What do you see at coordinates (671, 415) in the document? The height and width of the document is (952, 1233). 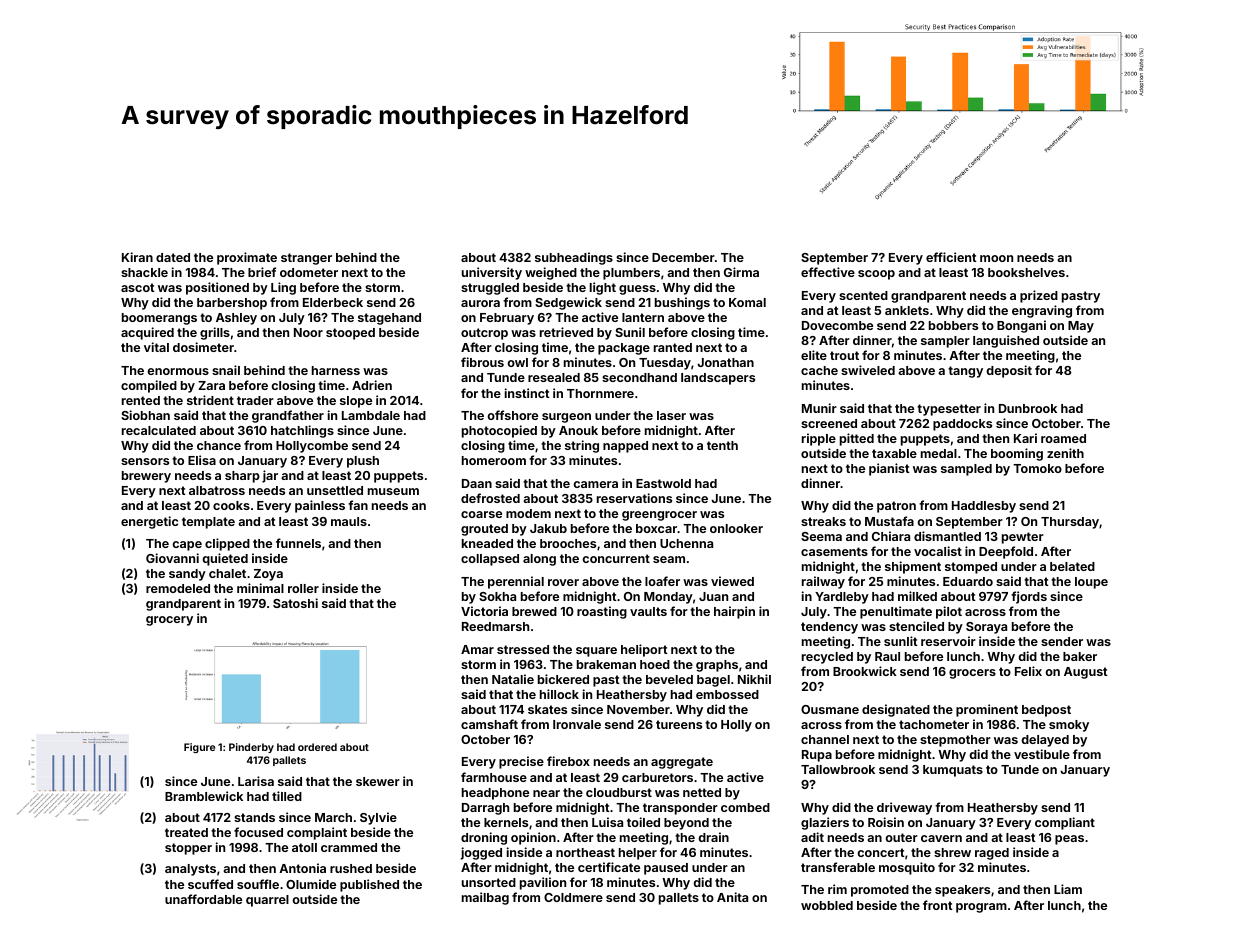 I see `laser` at bounding box center [671, 415].
